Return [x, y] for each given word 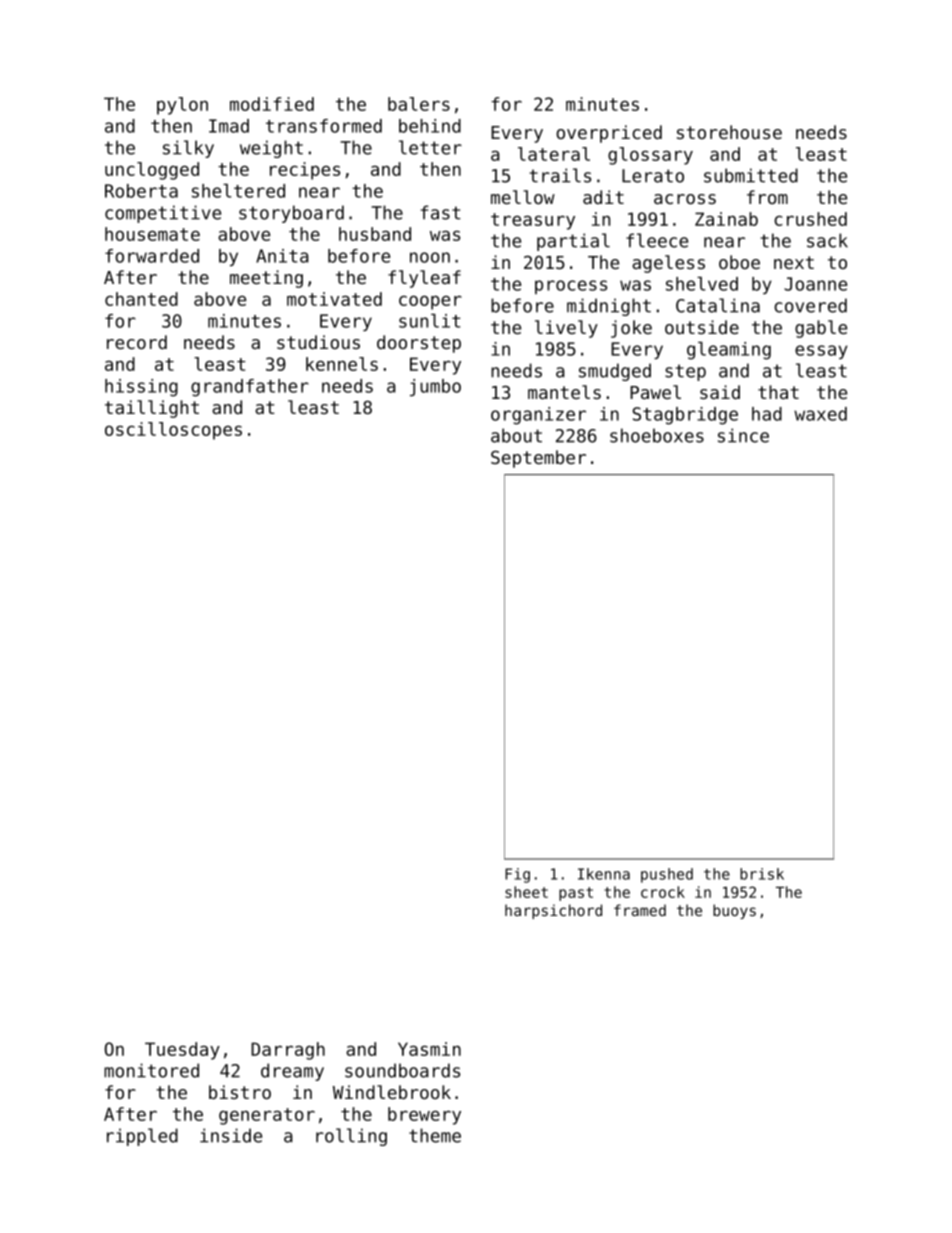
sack [827, 240]
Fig [517, 875]
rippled [142, 1137]
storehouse [729, 132]
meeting [266, 279]
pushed [667, 875]
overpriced [609, 134]
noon [430, 257]
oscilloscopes [173, 431]
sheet [526, 892]
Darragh [288, 1051]
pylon [182, 106]
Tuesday [182, 1051]
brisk [762, 874]
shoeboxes [657, 435]
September [538, 459]
